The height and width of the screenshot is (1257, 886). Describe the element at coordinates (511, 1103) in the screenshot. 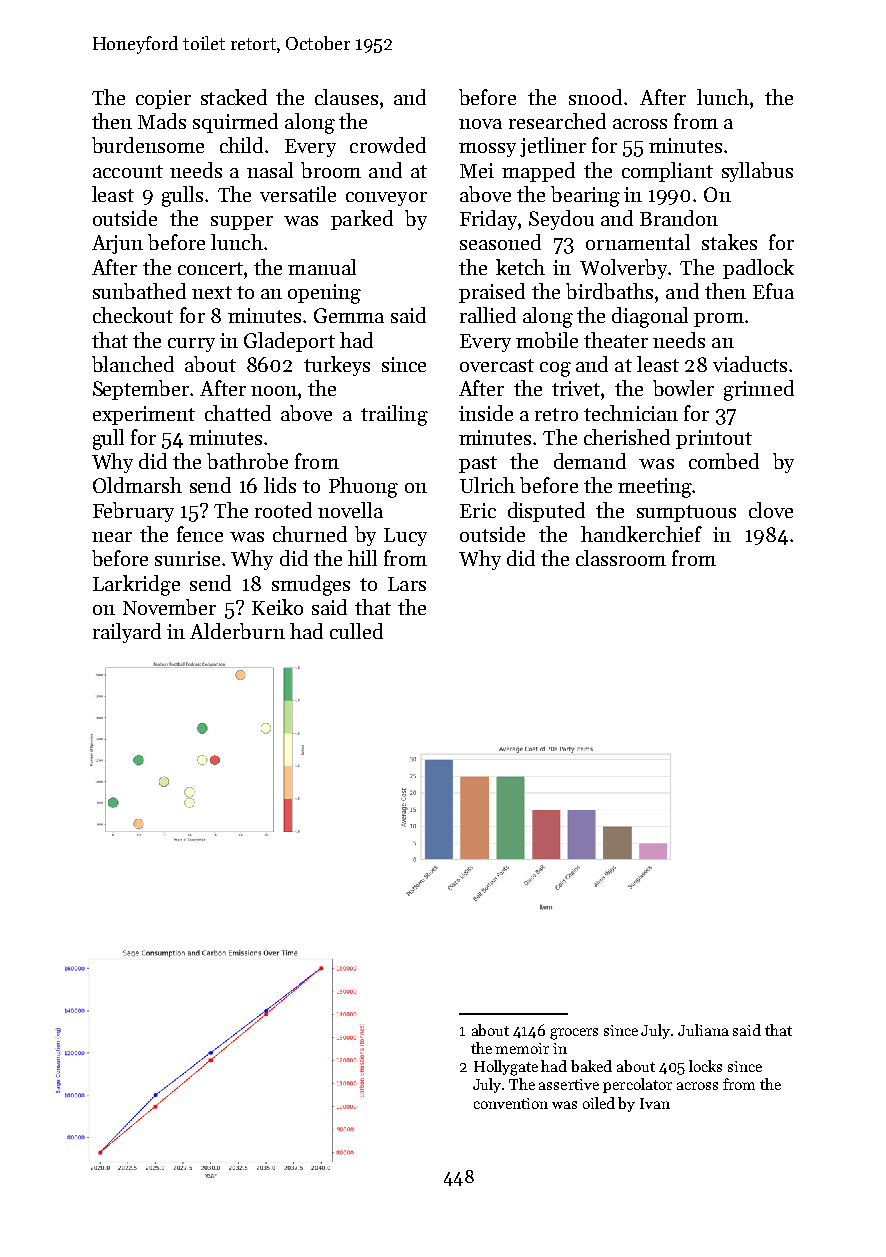

I see `convention` at that location.
